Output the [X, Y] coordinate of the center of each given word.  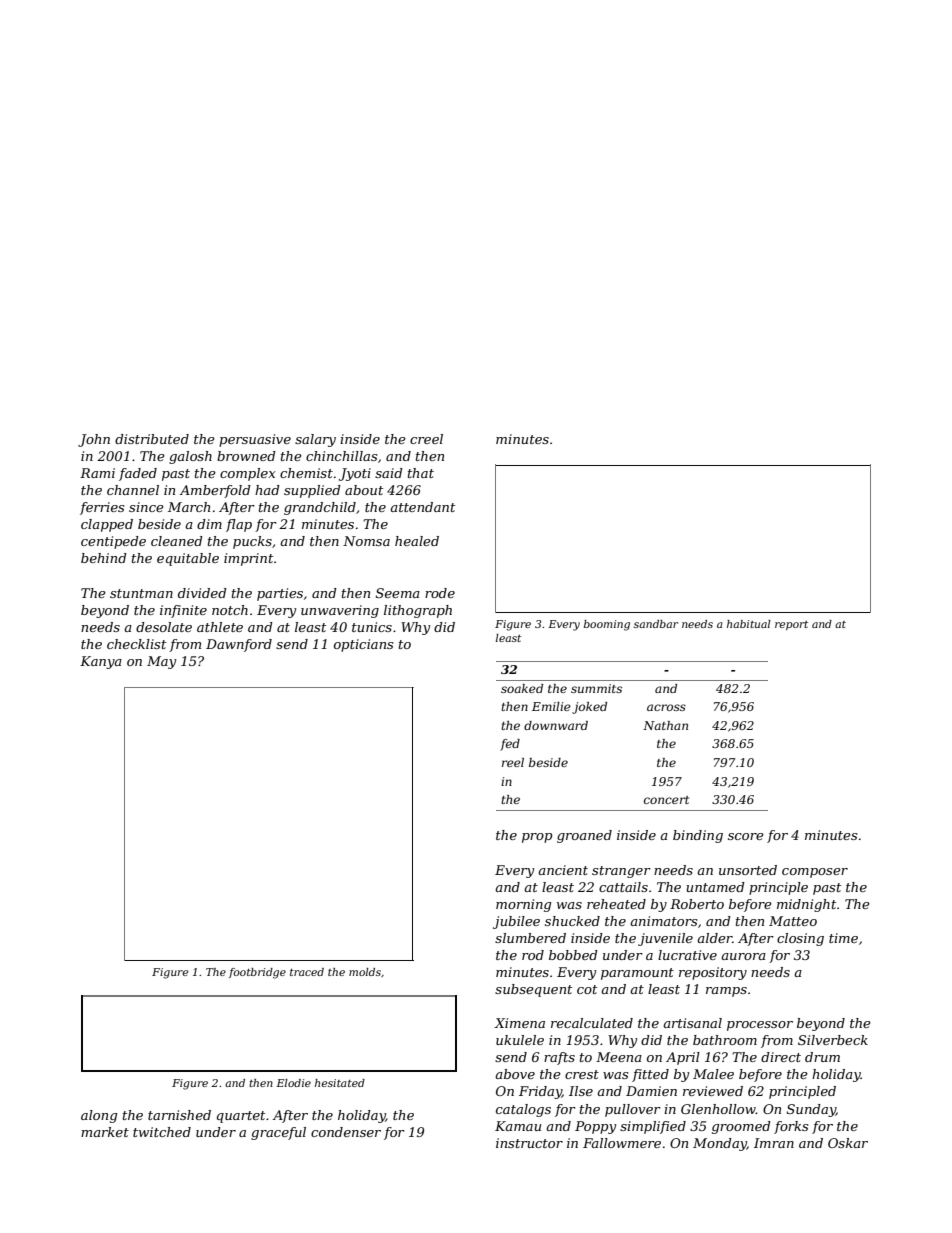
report [791, 625]
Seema [398, 593]
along [99, 1116]
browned [246, 456]
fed [510, 745]
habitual [749, 624]
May [161, 662]
